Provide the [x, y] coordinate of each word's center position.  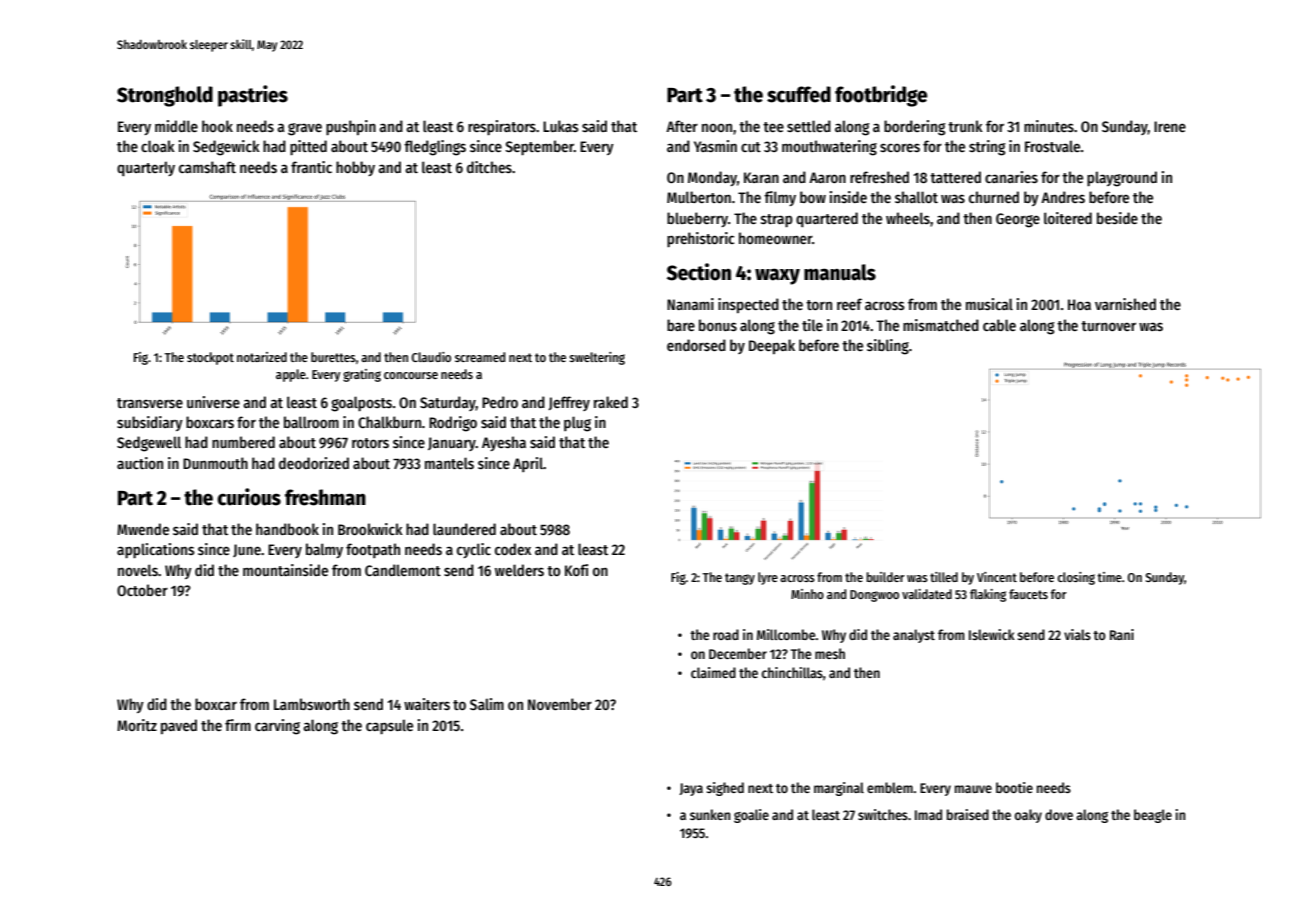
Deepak [772, 346]
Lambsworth [312, 704]
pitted [308, 147]
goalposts [361, 404]
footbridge [881, 96]
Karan [761, 177]
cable [999, 325]
